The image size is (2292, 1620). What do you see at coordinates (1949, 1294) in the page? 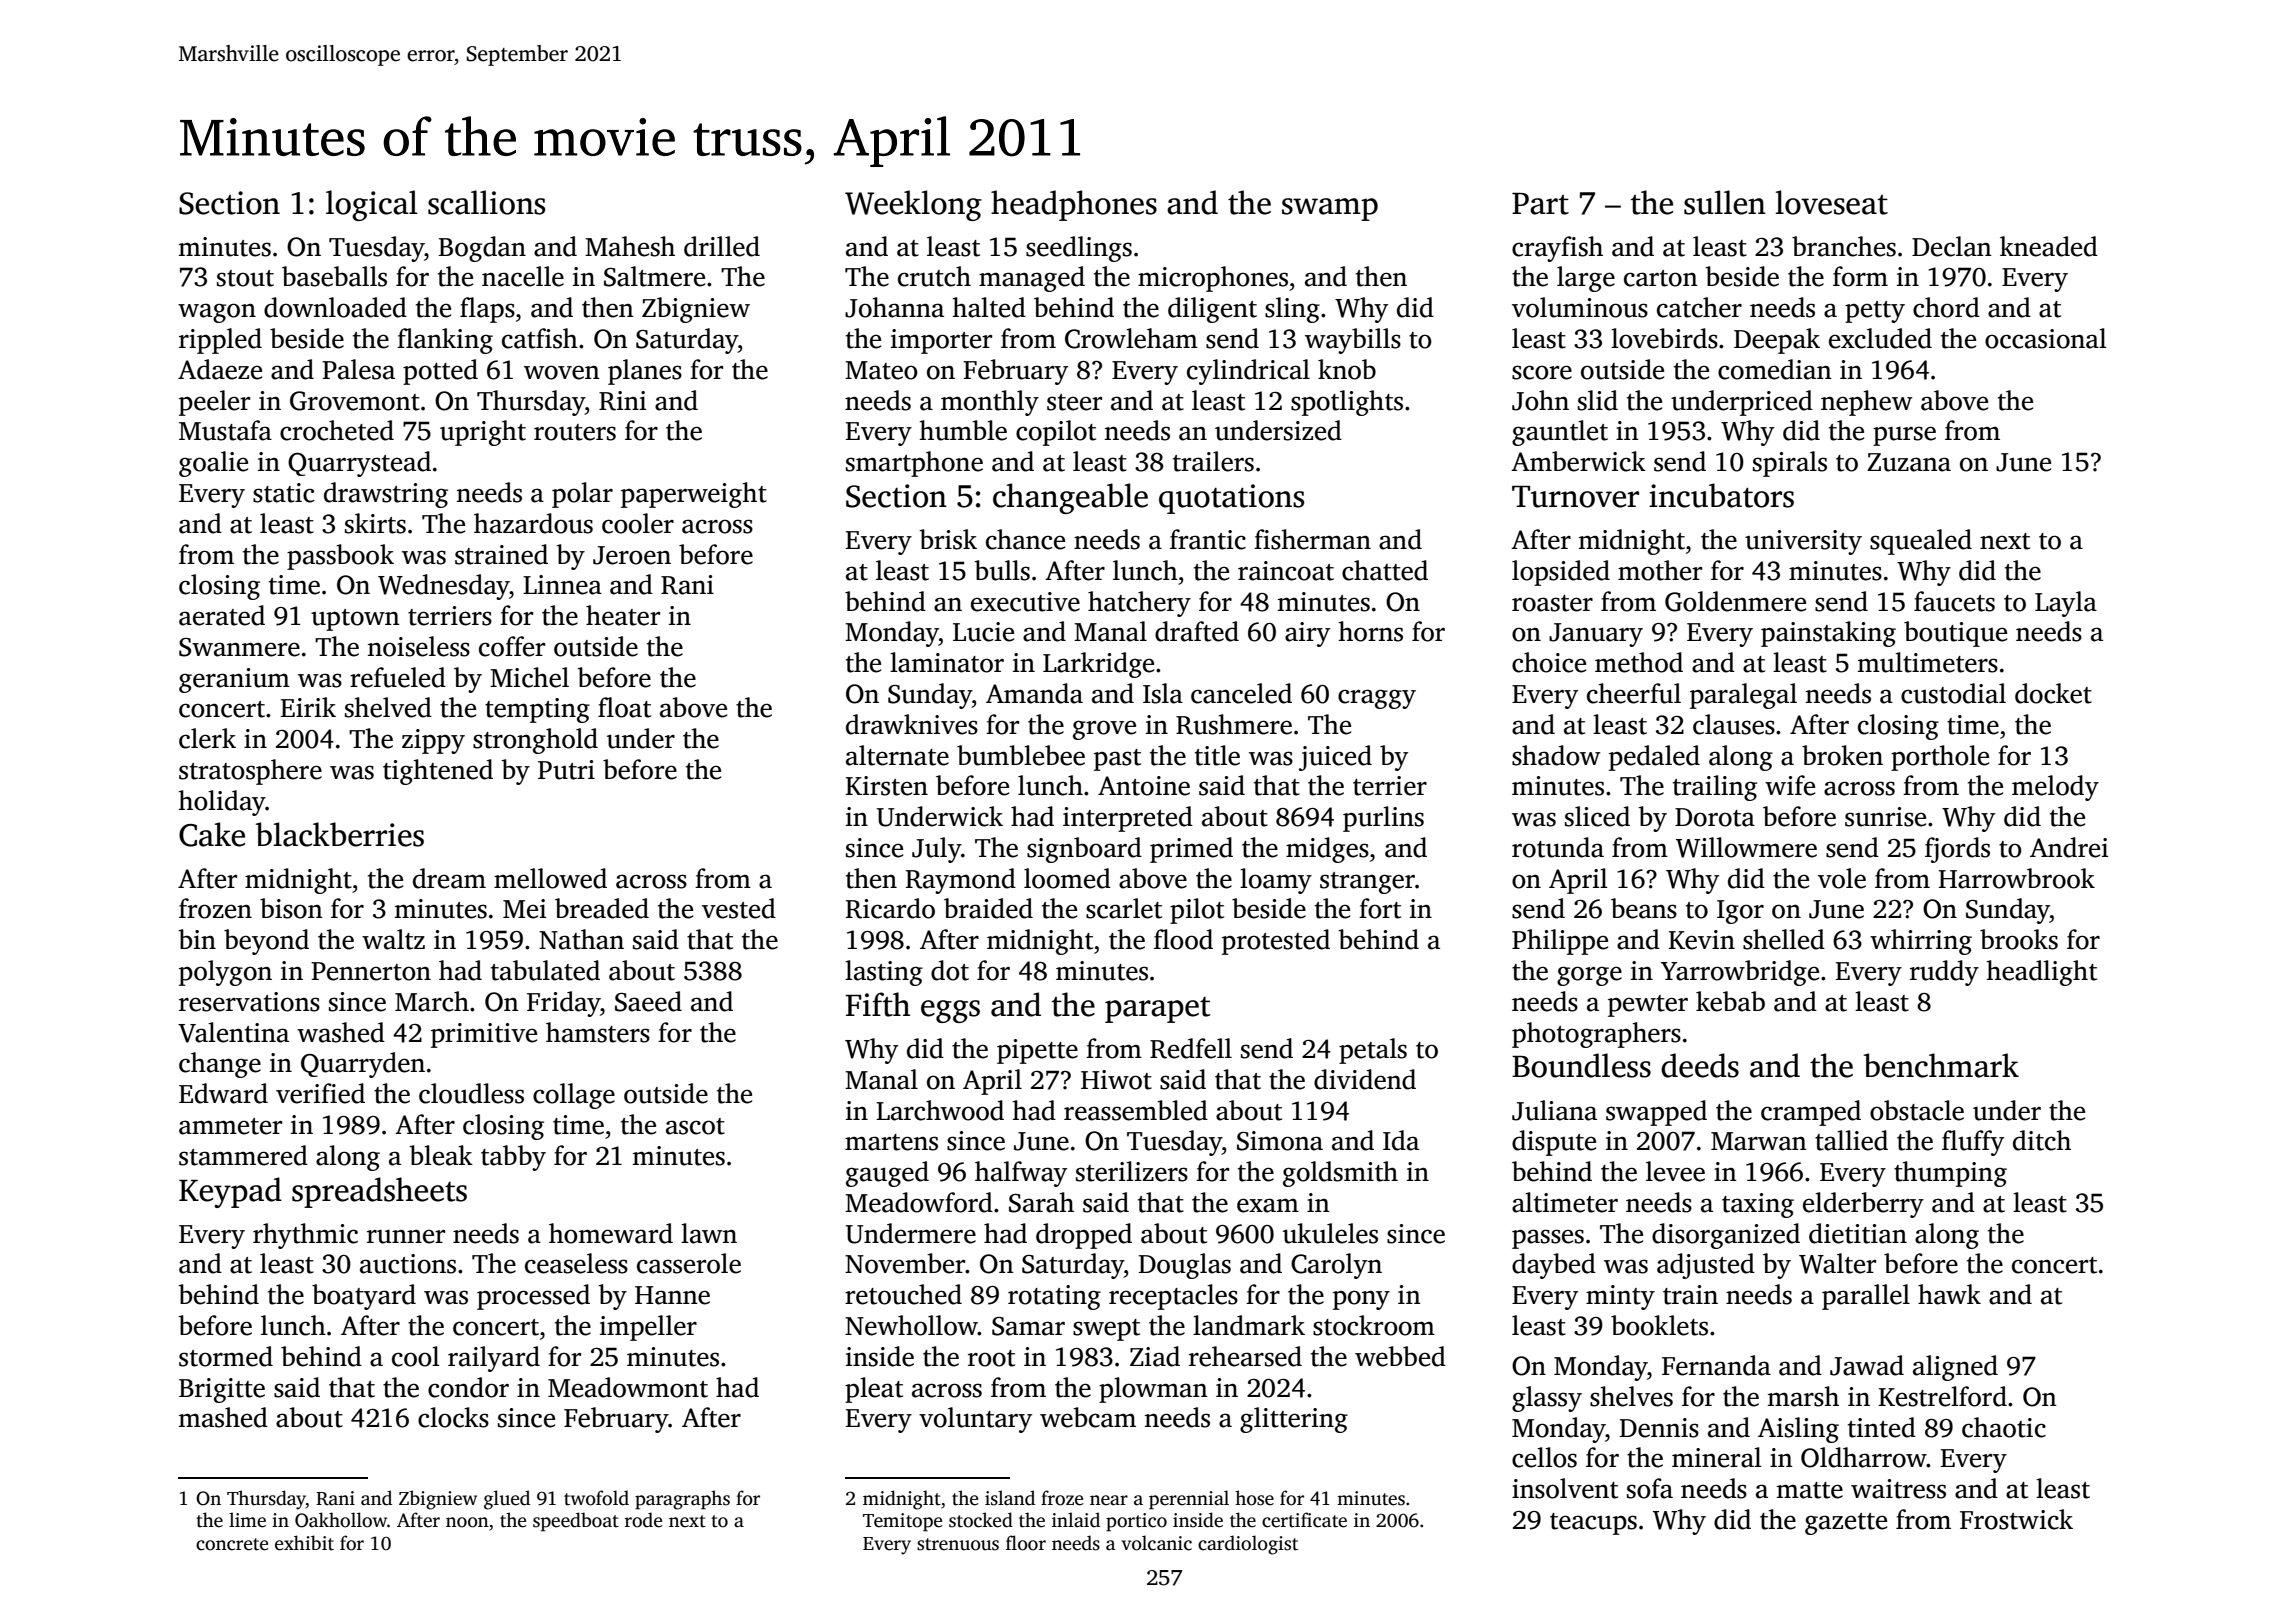
I see `hawk` at bounding box center [1949, 1294].
